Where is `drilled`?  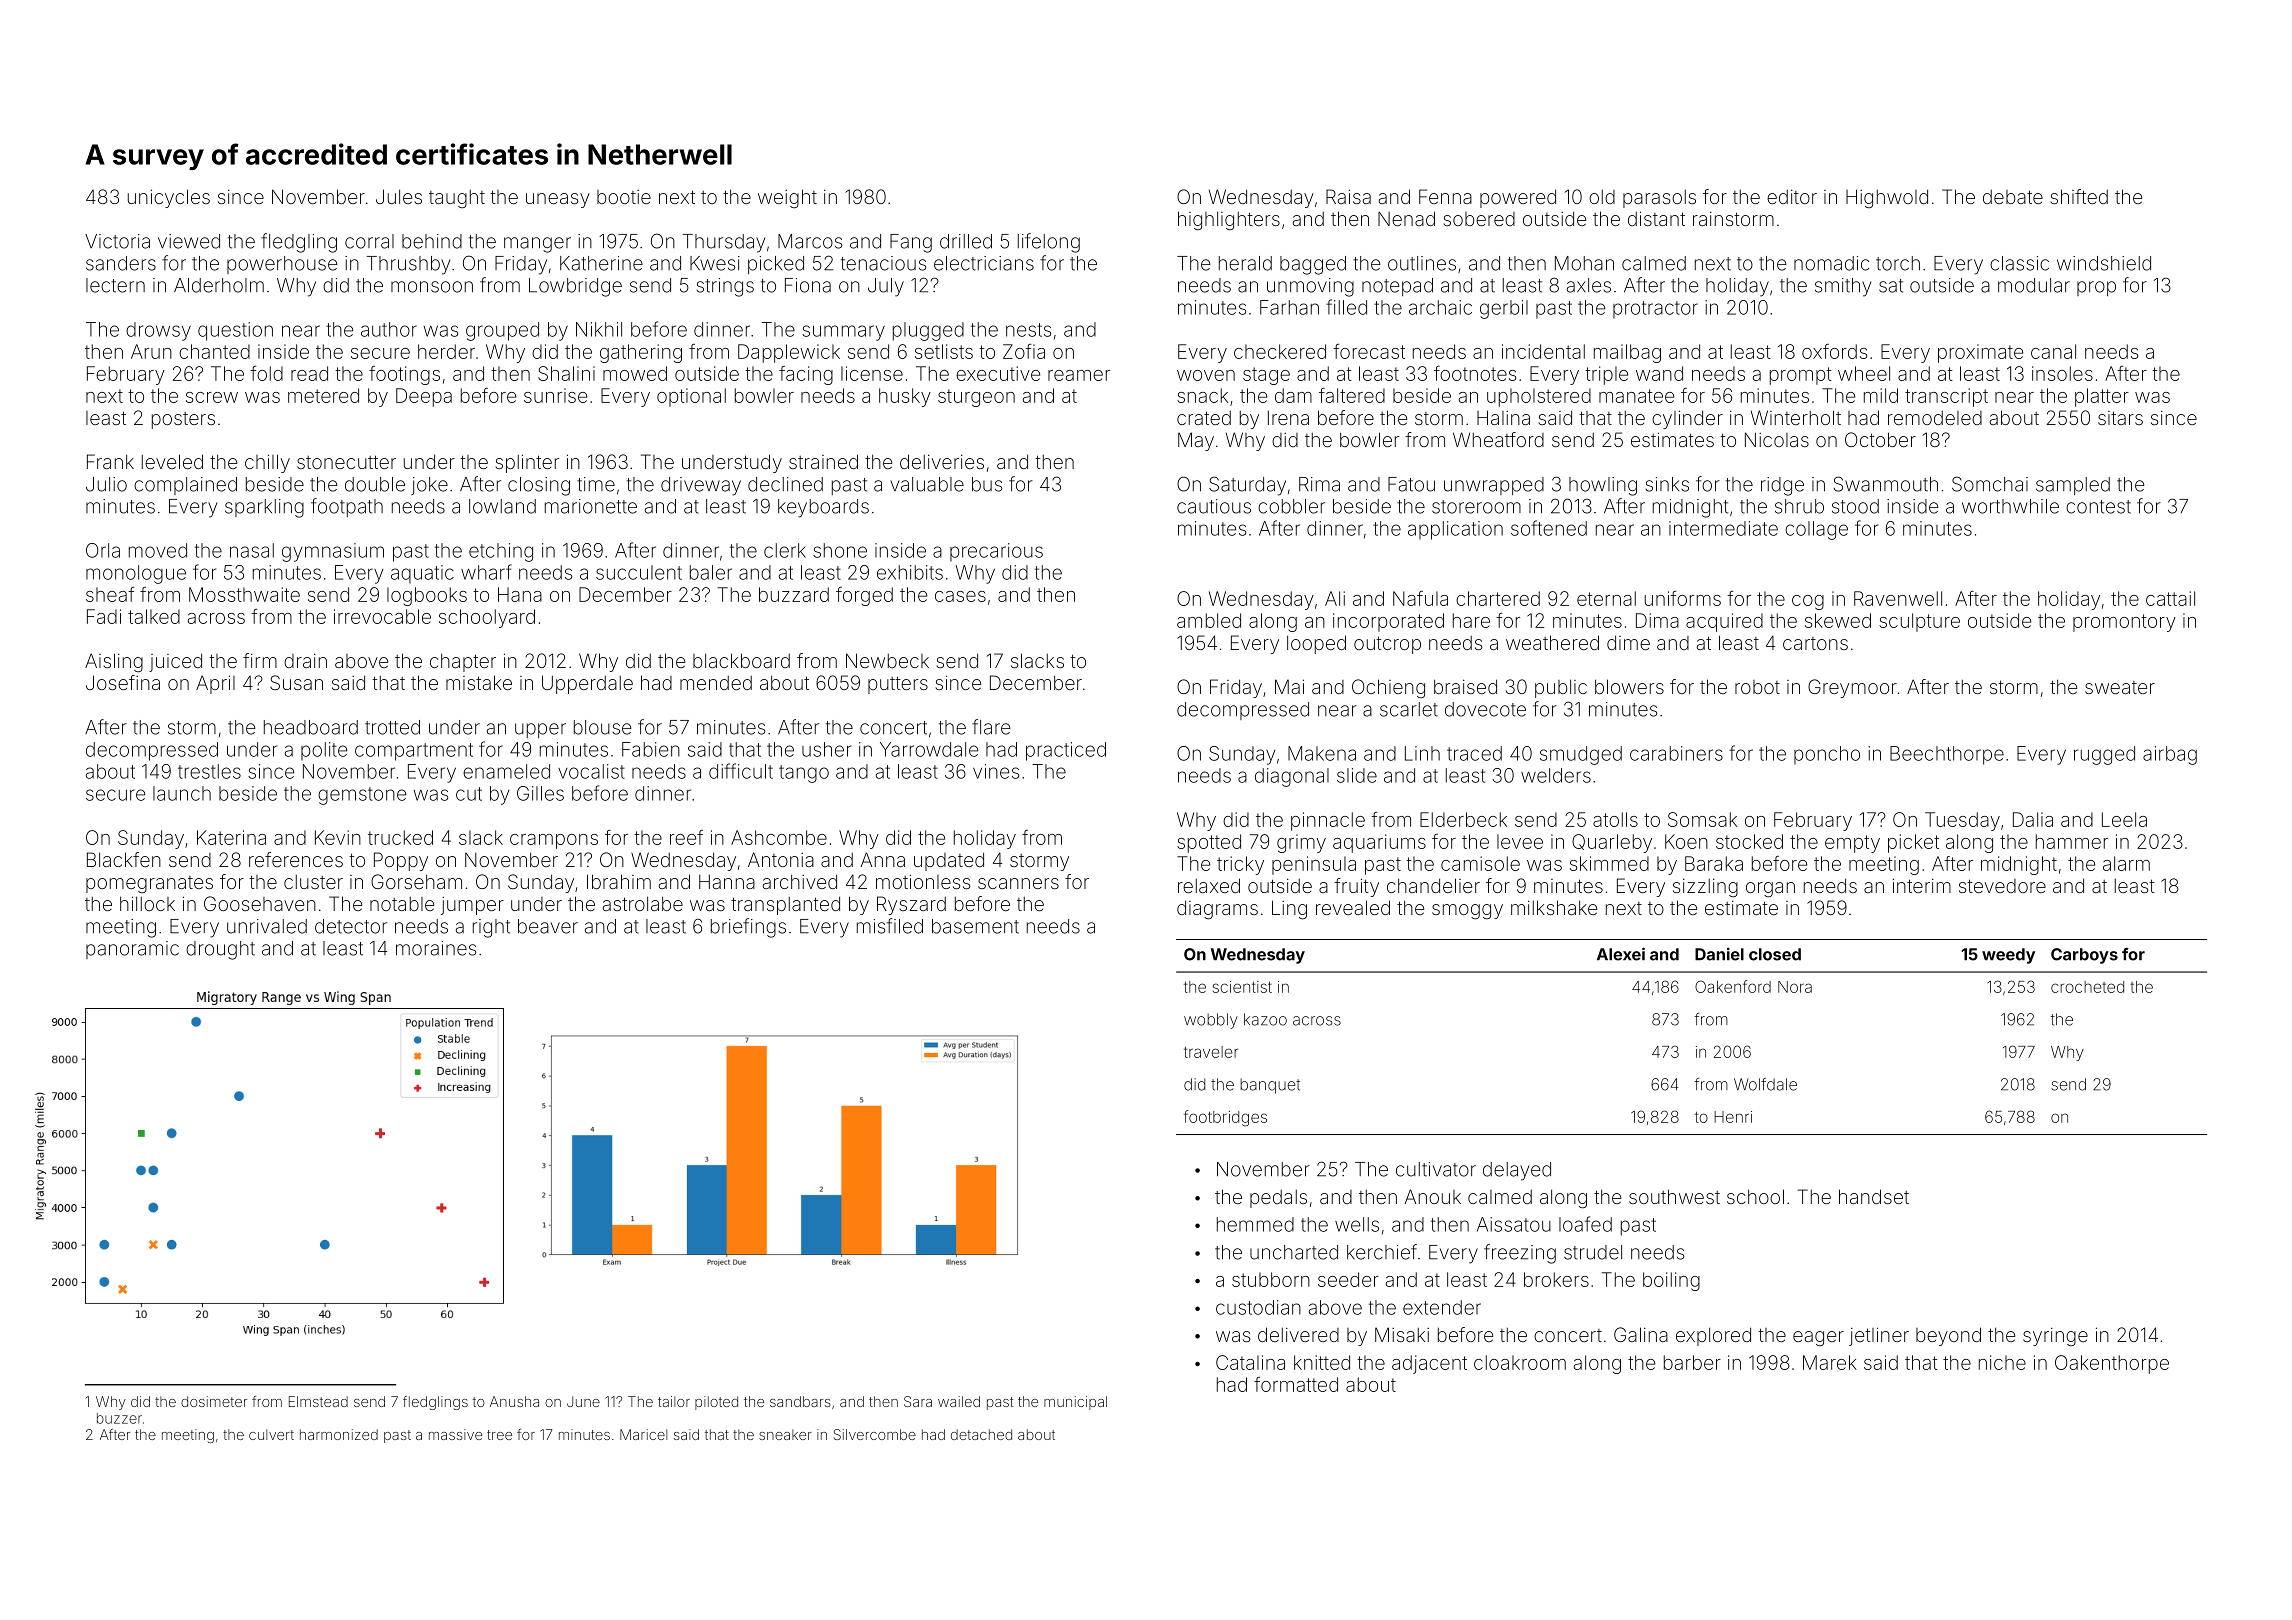 drilled is located at coordinates (966, 241).
